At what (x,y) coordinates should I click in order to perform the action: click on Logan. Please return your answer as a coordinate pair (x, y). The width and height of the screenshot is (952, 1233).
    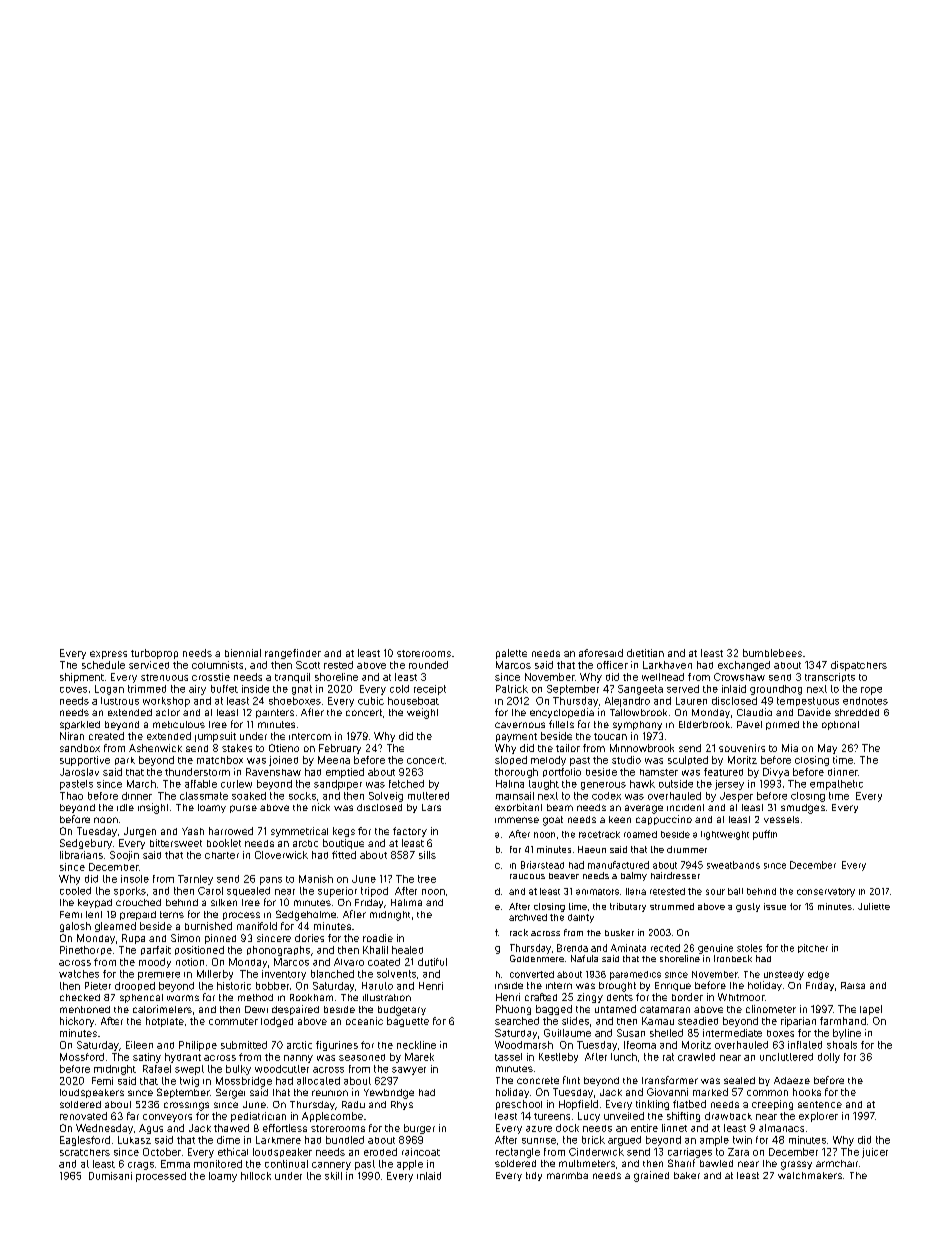
    Looking at the image, I should click on (109, 690).
